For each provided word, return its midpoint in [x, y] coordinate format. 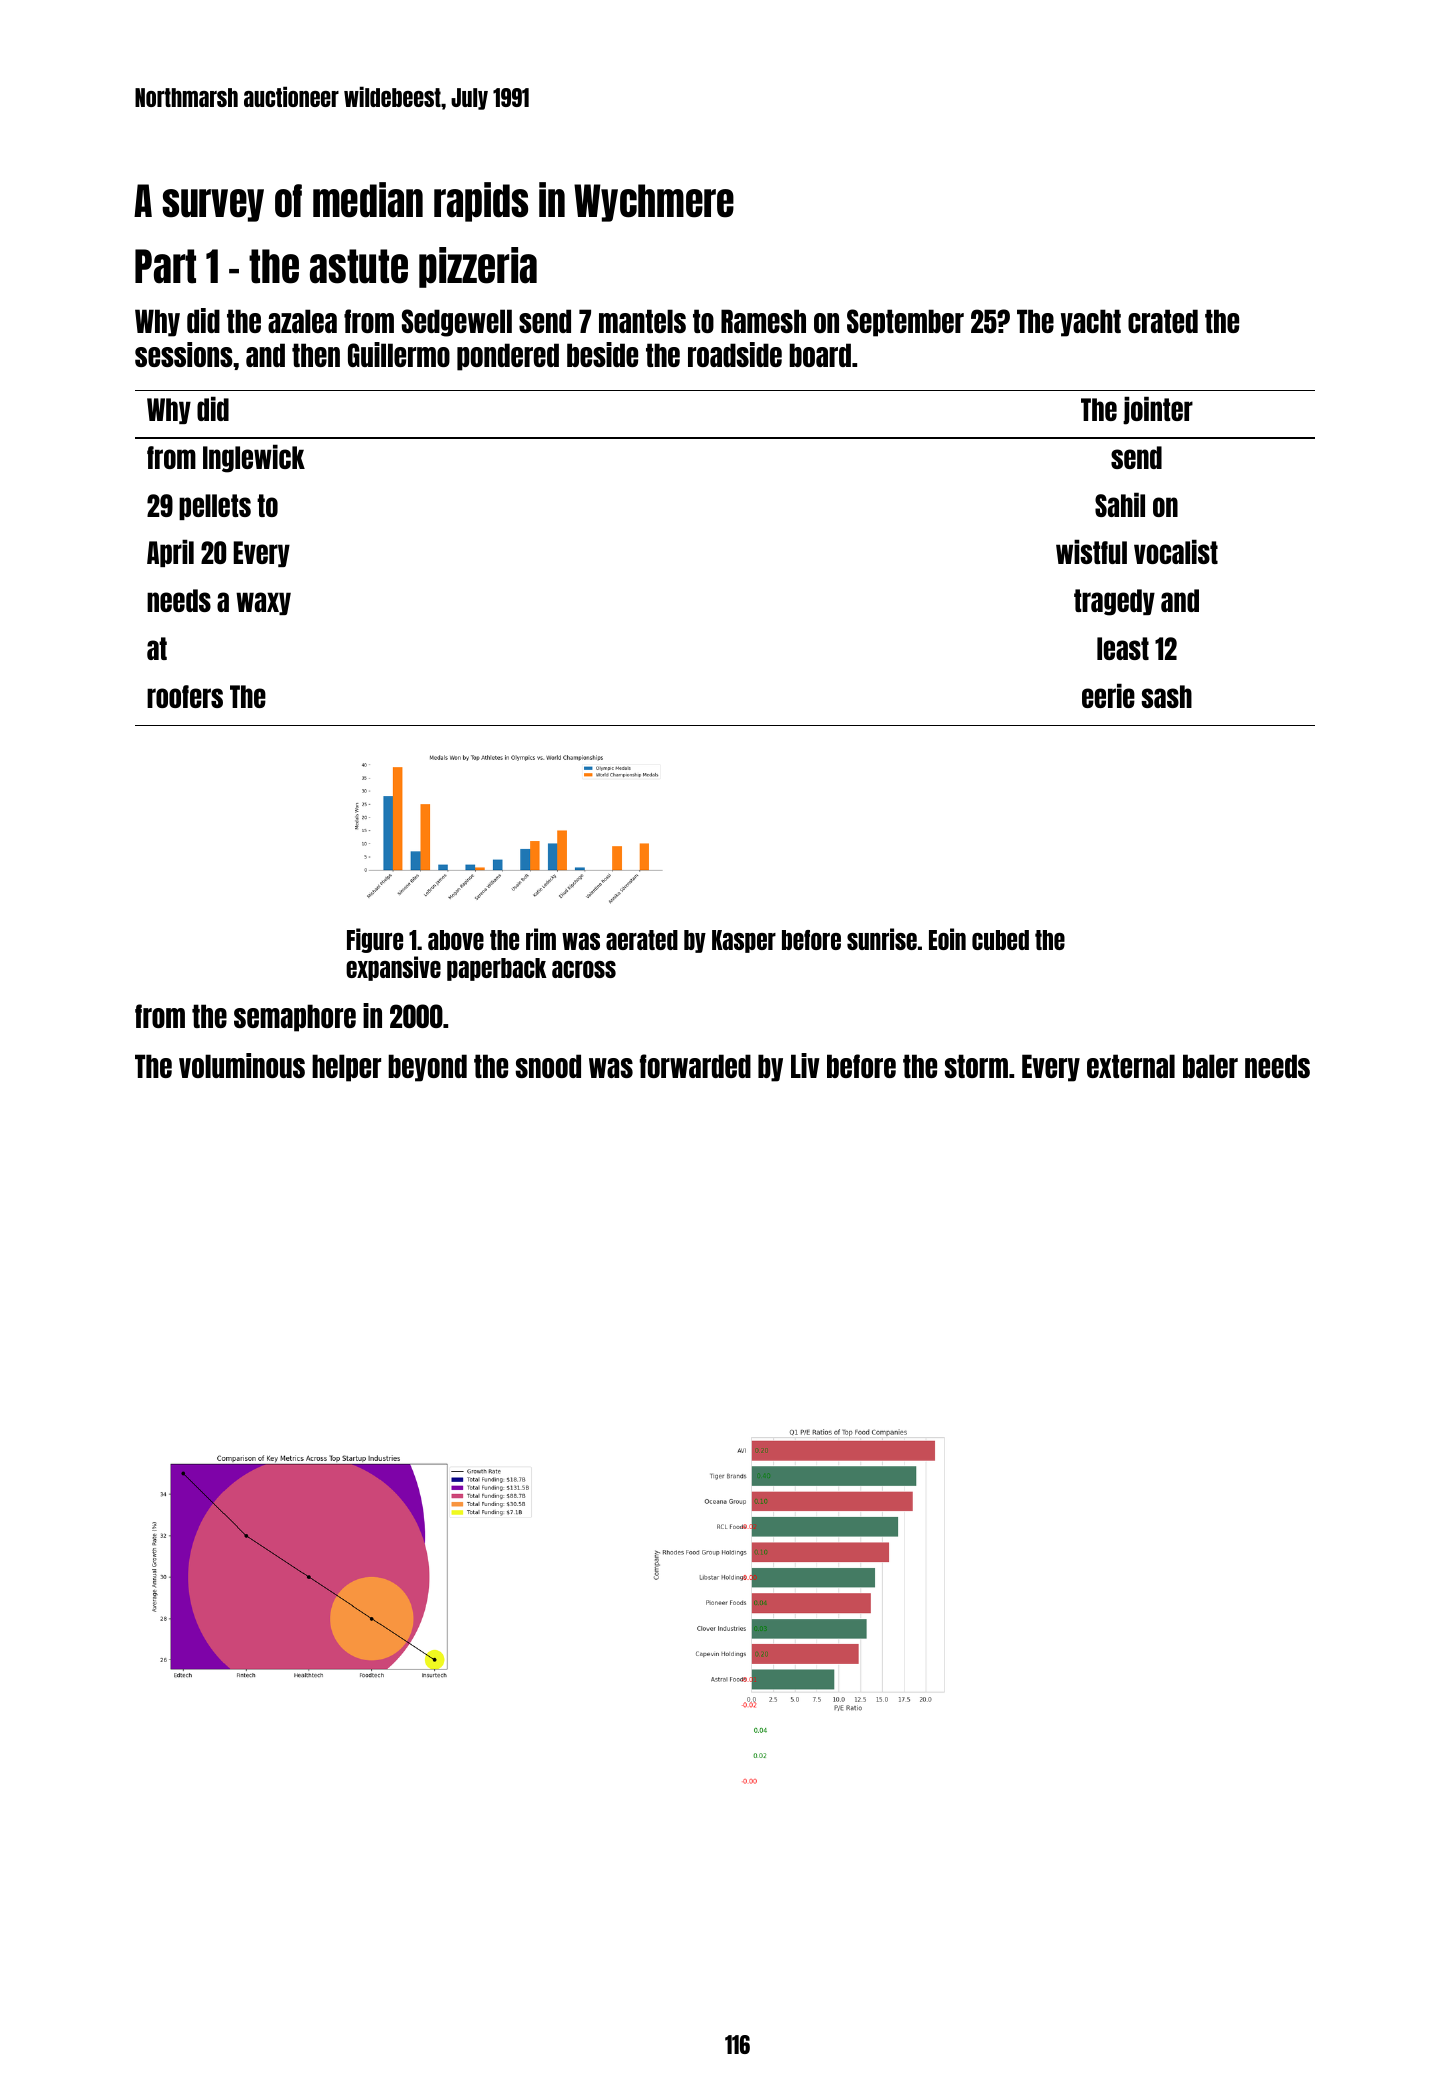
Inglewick [254, 458]
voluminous [242, 1065]
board [820, 355]
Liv [805, 1065]
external [1131, 1066]
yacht [1091, 323]
